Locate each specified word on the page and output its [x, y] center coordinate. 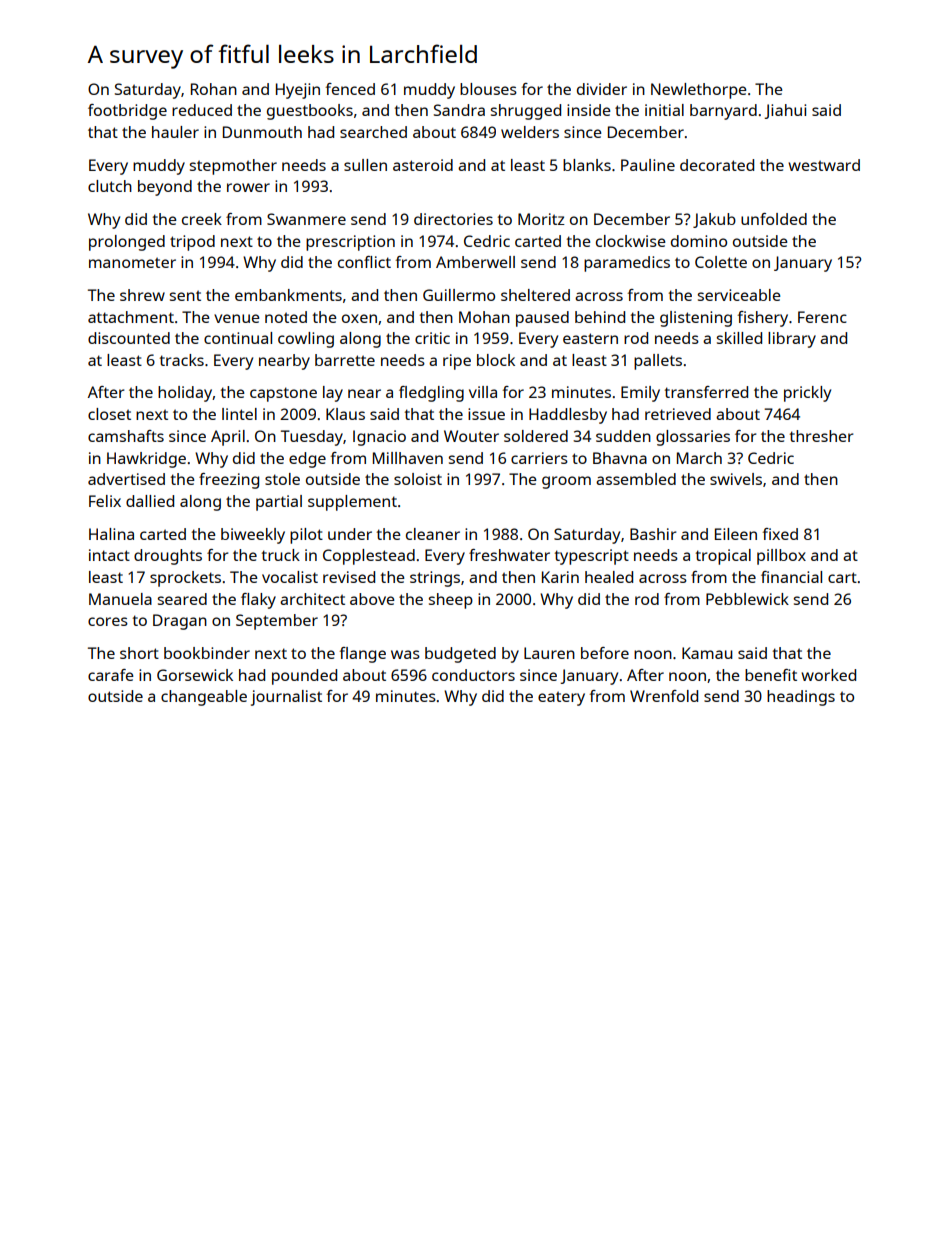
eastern [590, 338]
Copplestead [369, 557]
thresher [822, 436]
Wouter [471, 436]
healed [609, 577]
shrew [142, 295]
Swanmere [306, 219]
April [228, 438]
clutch [110, 186]
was [405, 654]
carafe [111, 675]
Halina [111, 534]
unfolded [774, 219]
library [792, 340]
